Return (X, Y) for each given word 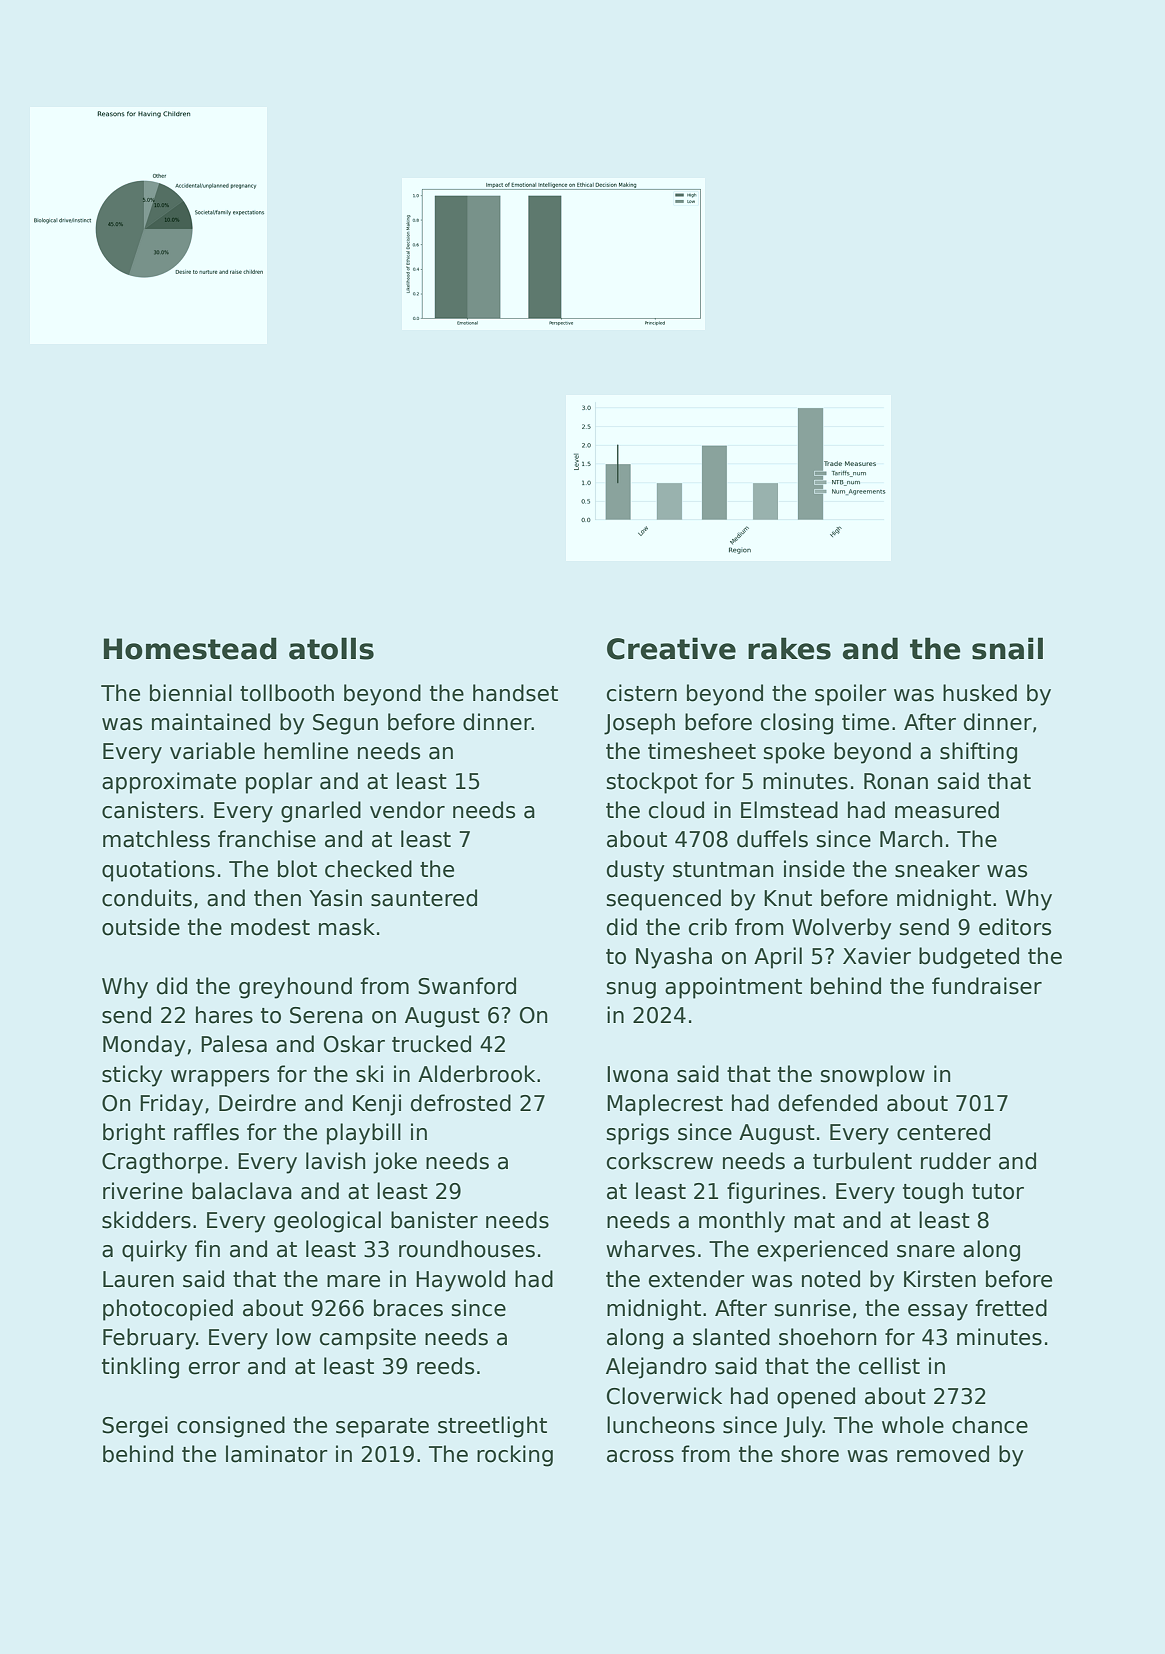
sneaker (937, 869)
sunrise (812, 1308)
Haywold (460, 1281)
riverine (143, 1191)
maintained (211, 722)
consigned (231, 1427)
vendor (407, 810)
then (277, 898)
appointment (733, 988)
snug (631, 990)
